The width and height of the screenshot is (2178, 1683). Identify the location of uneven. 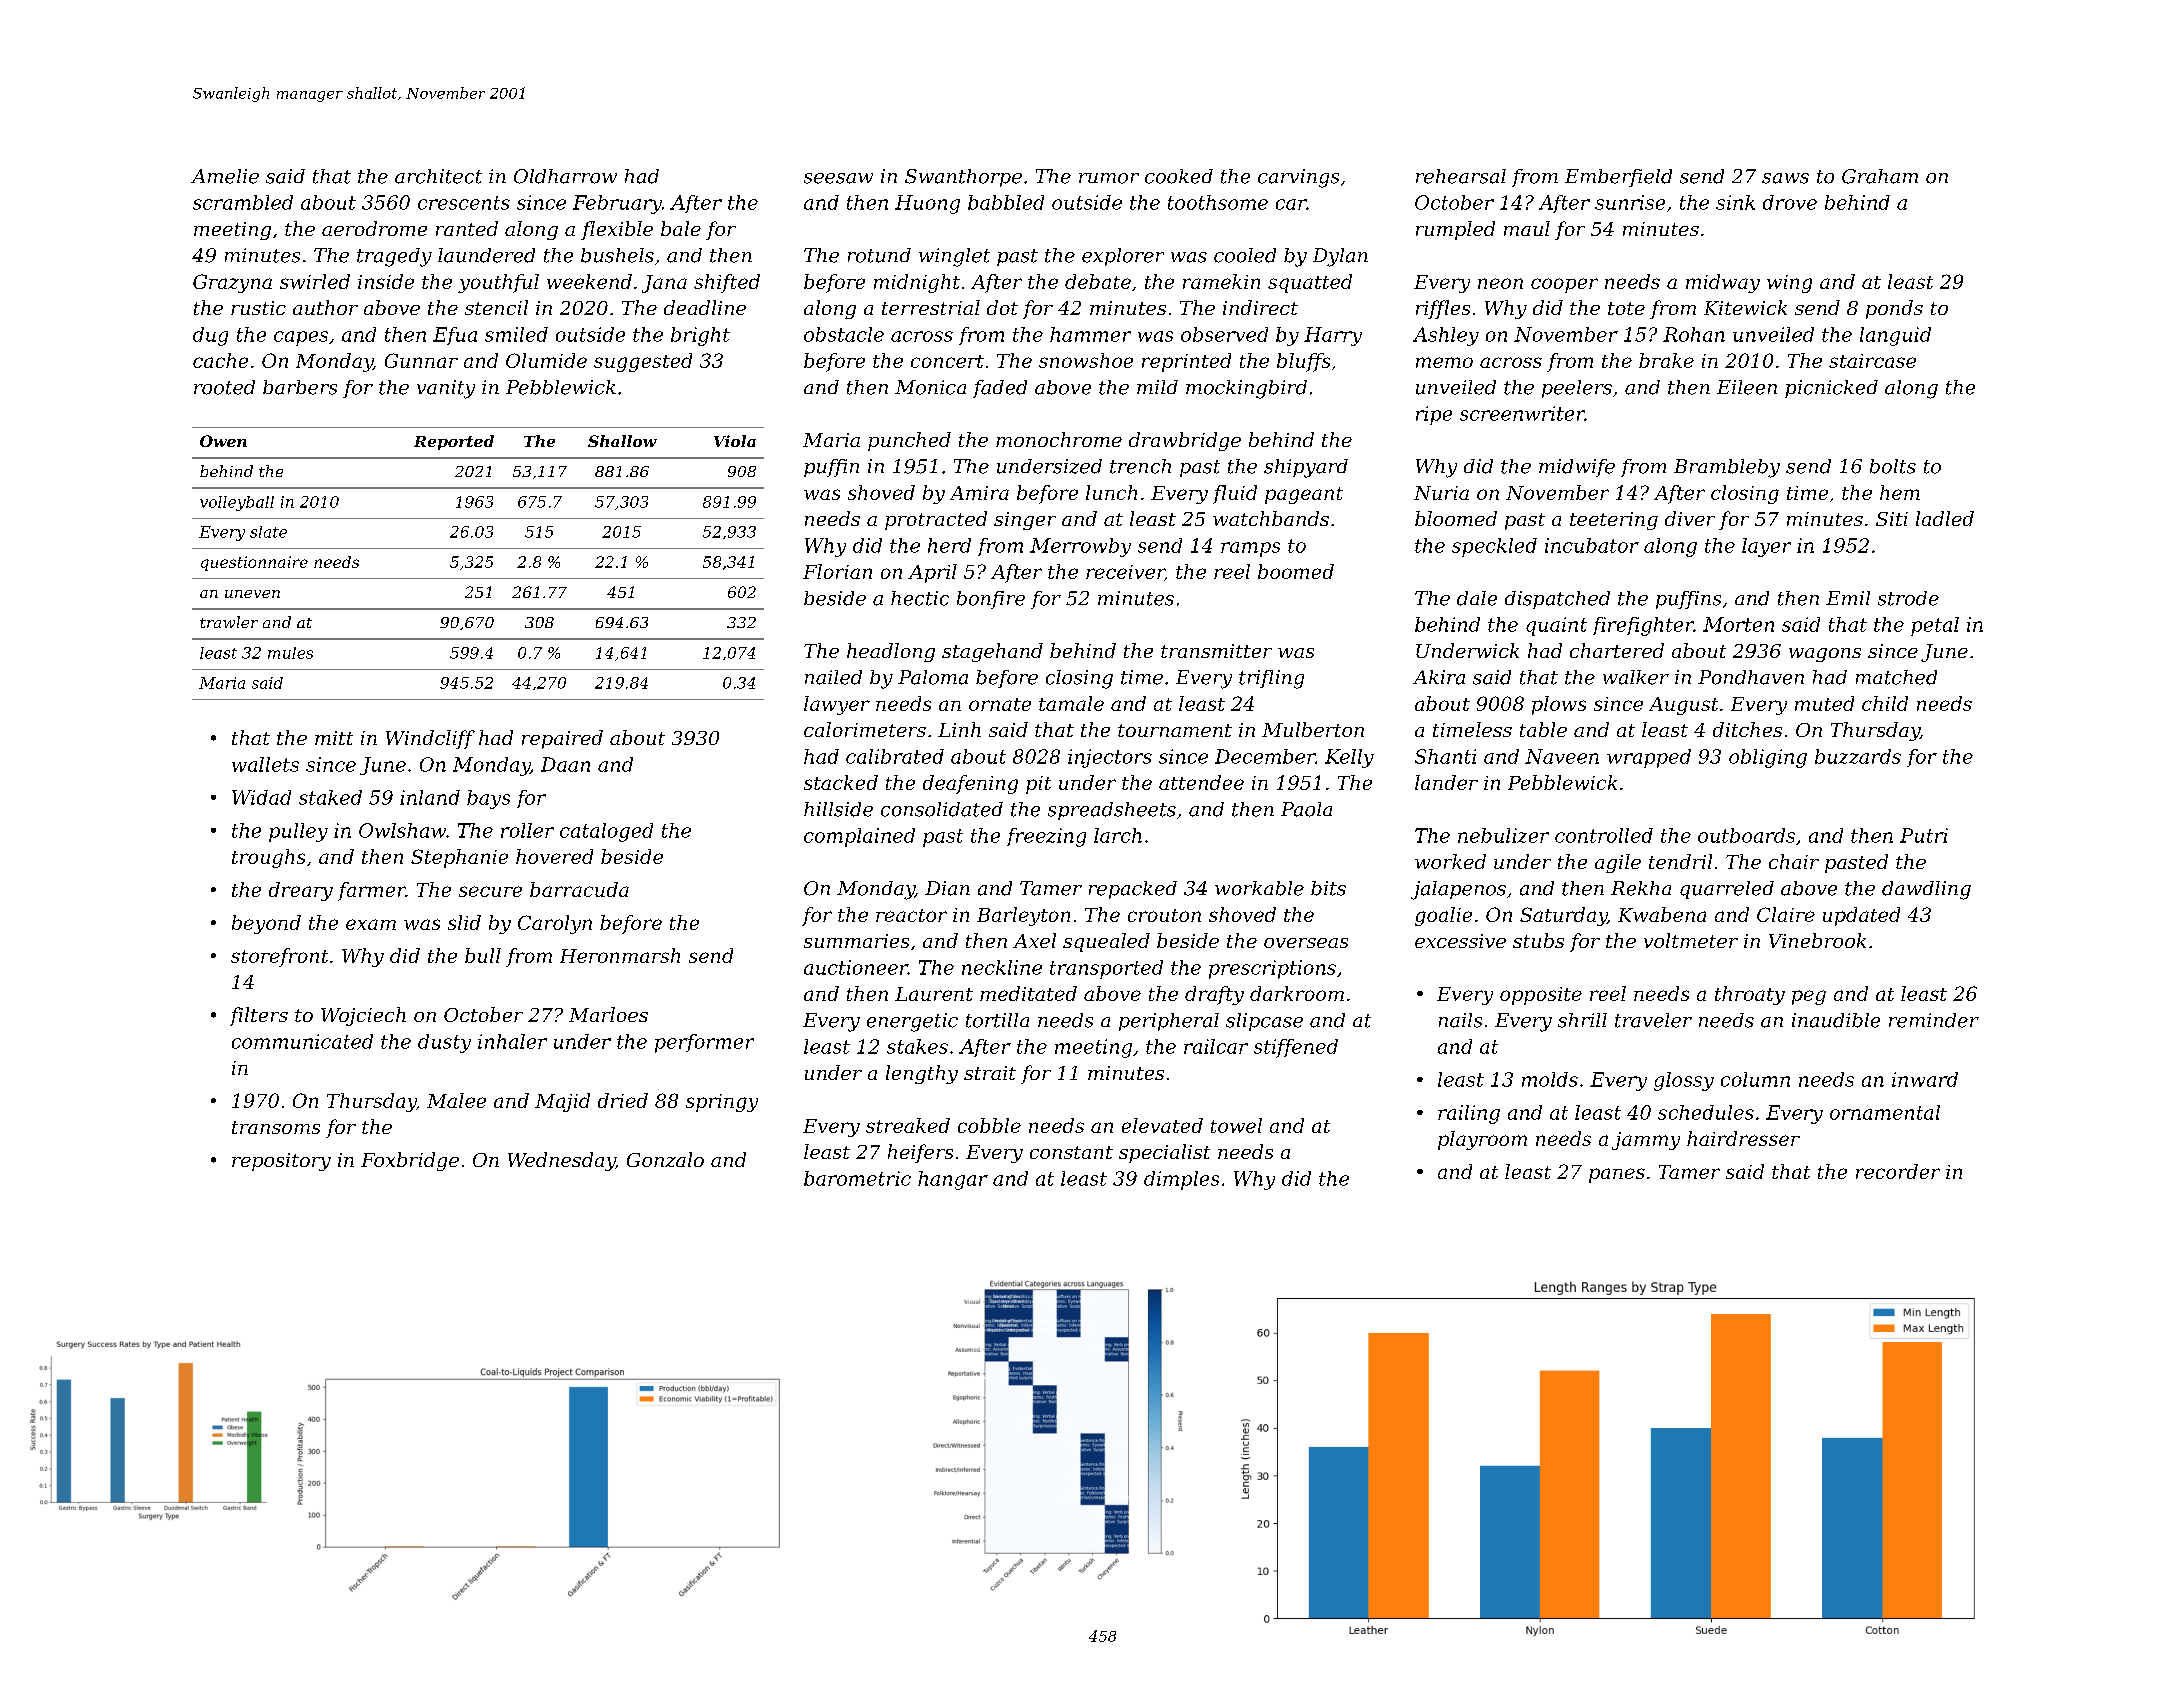
(252, 594).
